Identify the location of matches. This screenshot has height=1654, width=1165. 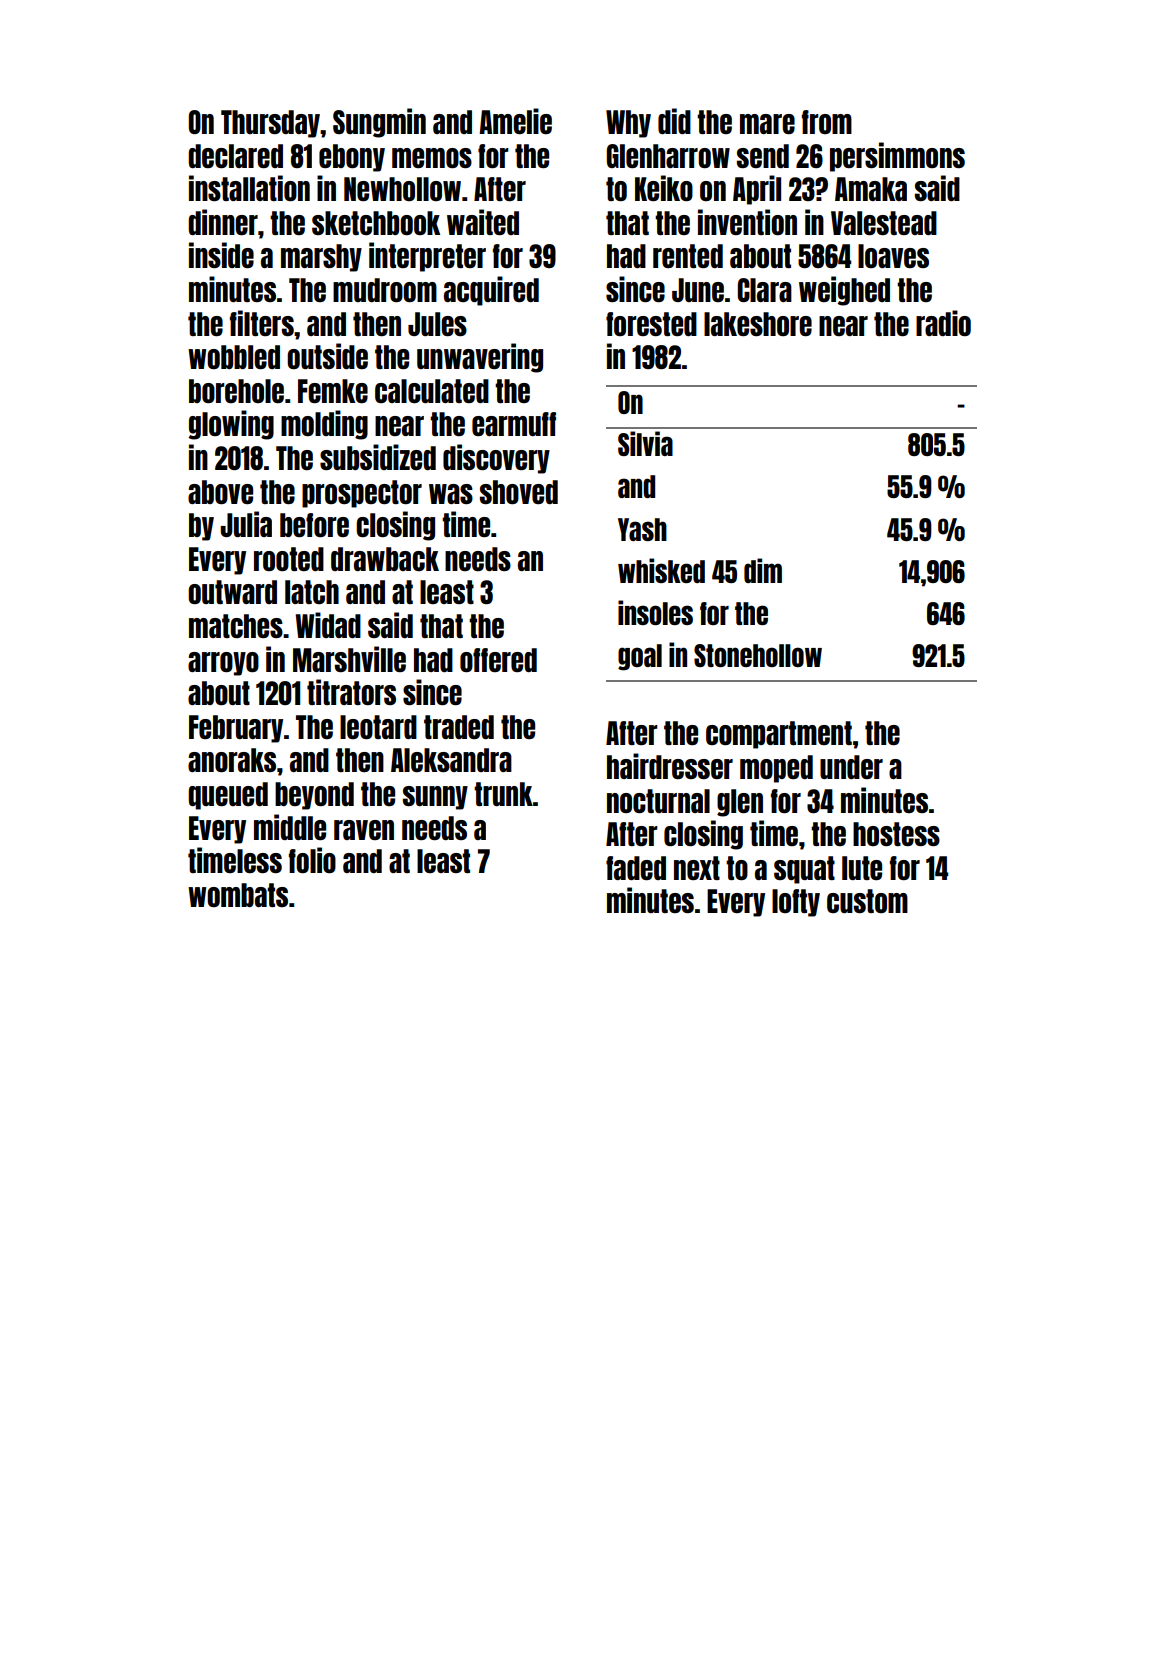
(236, 626).
